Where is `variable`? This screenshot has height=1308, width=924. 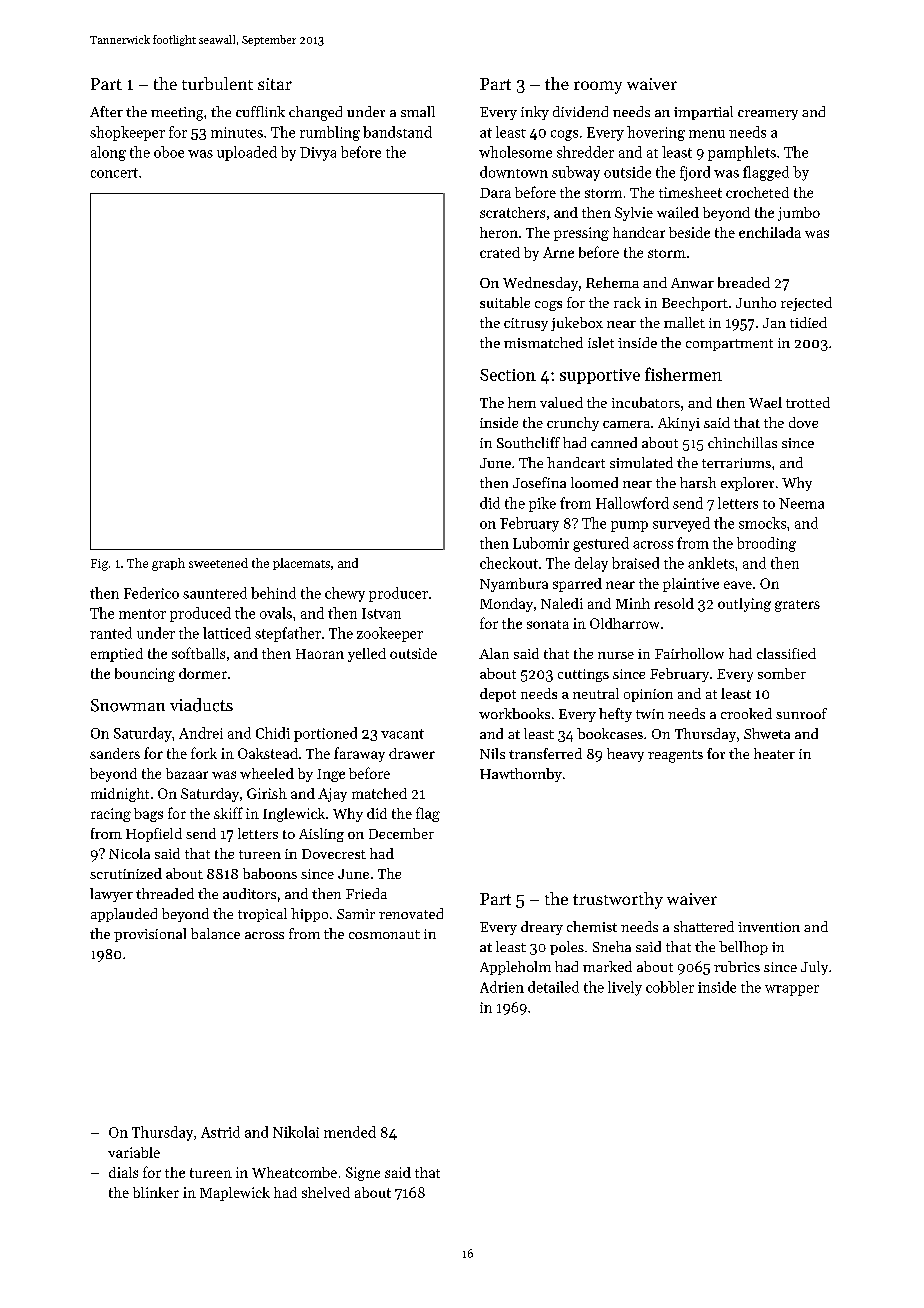
variable is located at coordinates (134, 1152).
